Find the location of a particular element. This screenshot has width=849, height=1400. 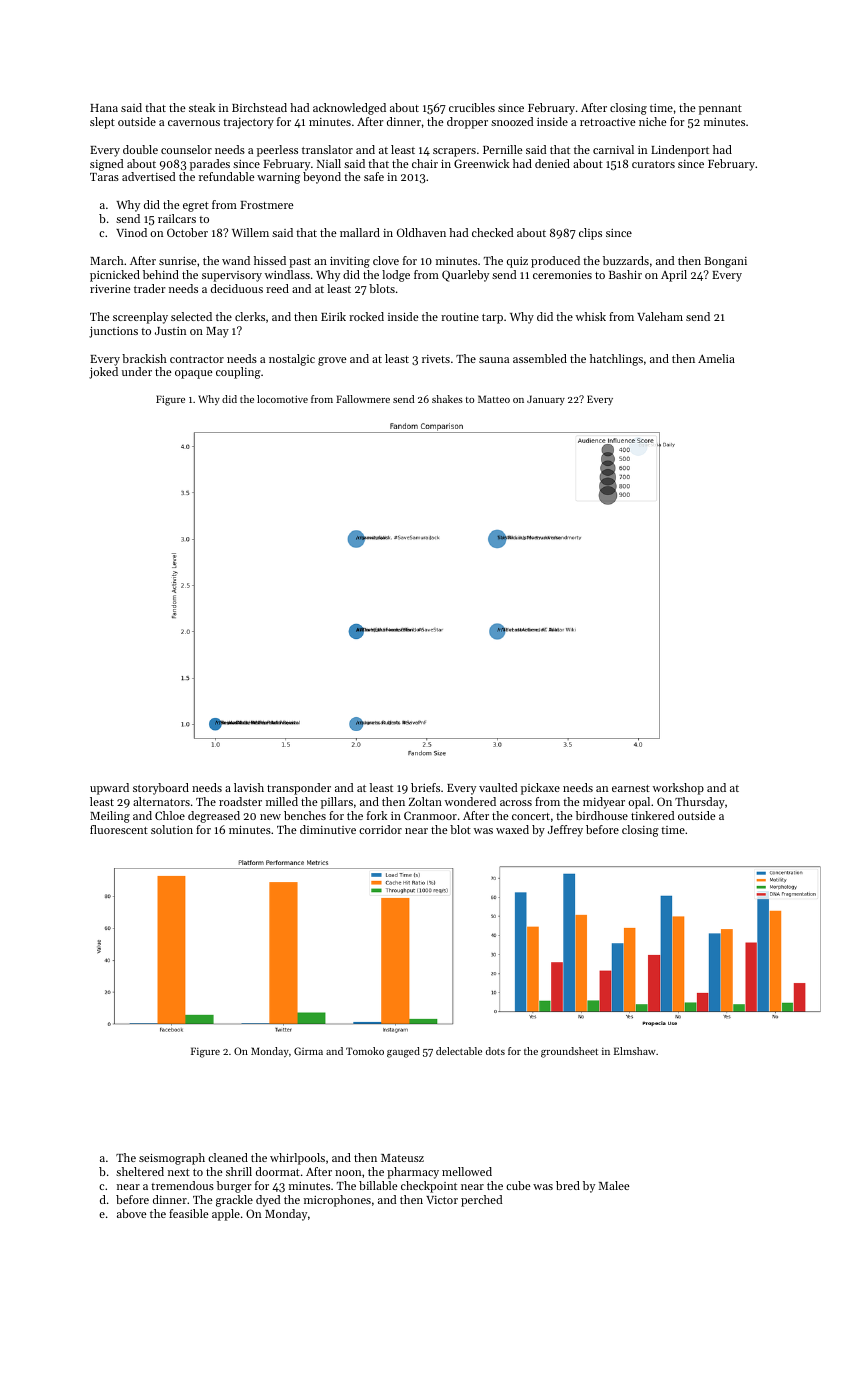

above is located at coordinates (132, 1213).
